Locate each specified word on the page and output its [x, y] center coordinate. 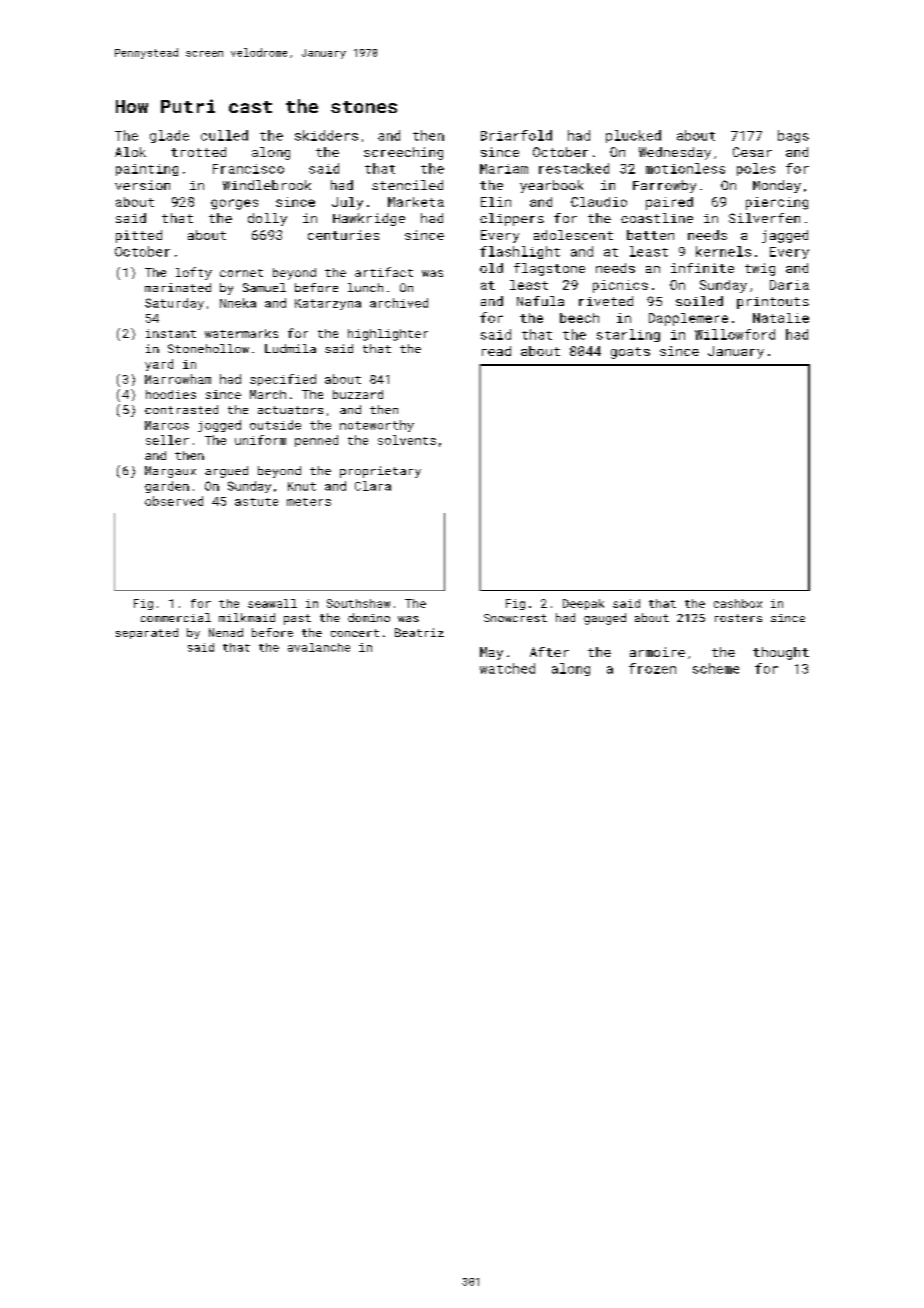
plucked [633, 136]
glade [169, 136]
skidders [326, 135]
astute [256, 502]
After [549, 652]
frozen [652, 668]
